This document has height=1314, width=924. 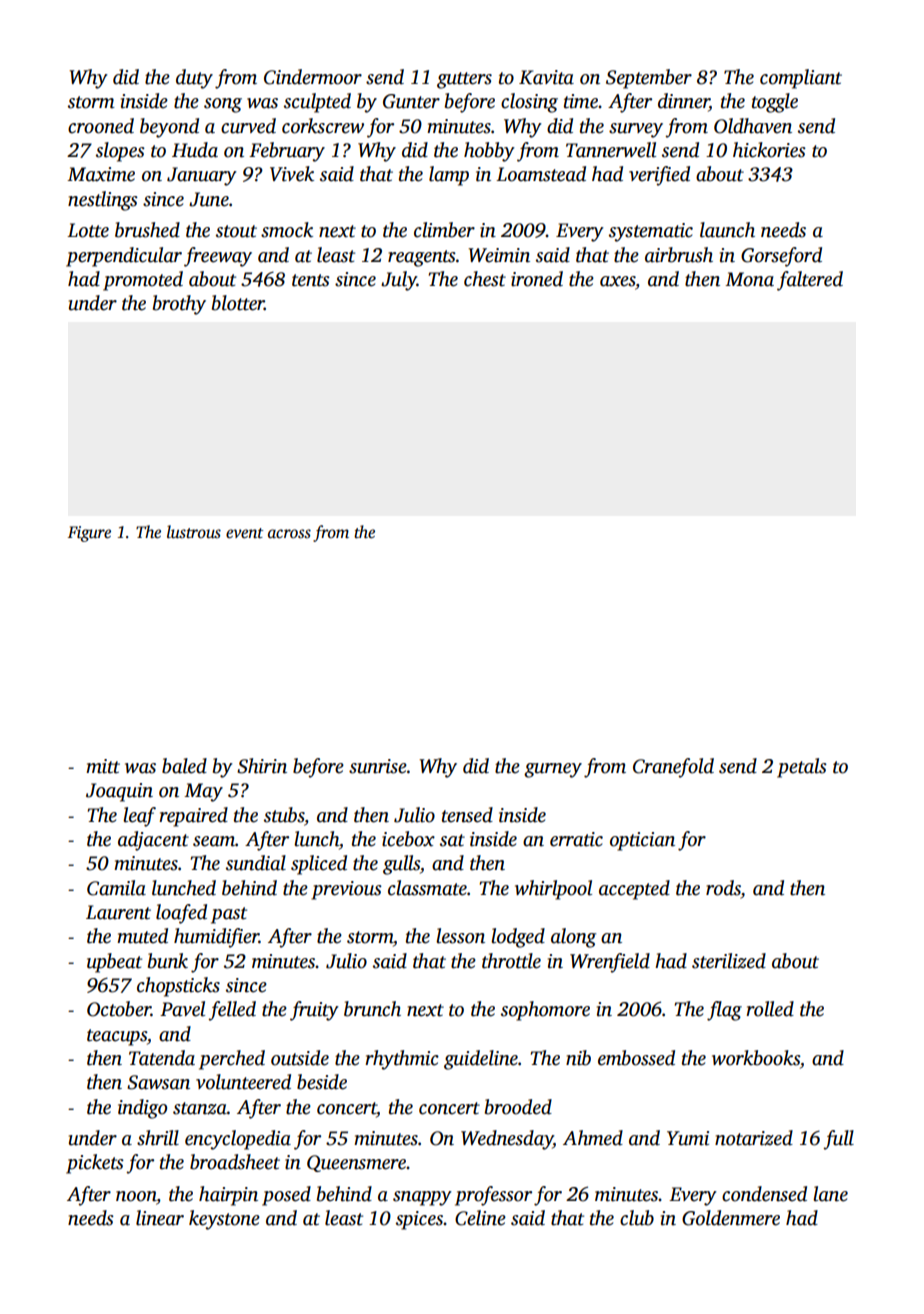 What do you see at coordinates (160, 1218) in the document?
I see `linear` at bounding box center [160, 1218].
